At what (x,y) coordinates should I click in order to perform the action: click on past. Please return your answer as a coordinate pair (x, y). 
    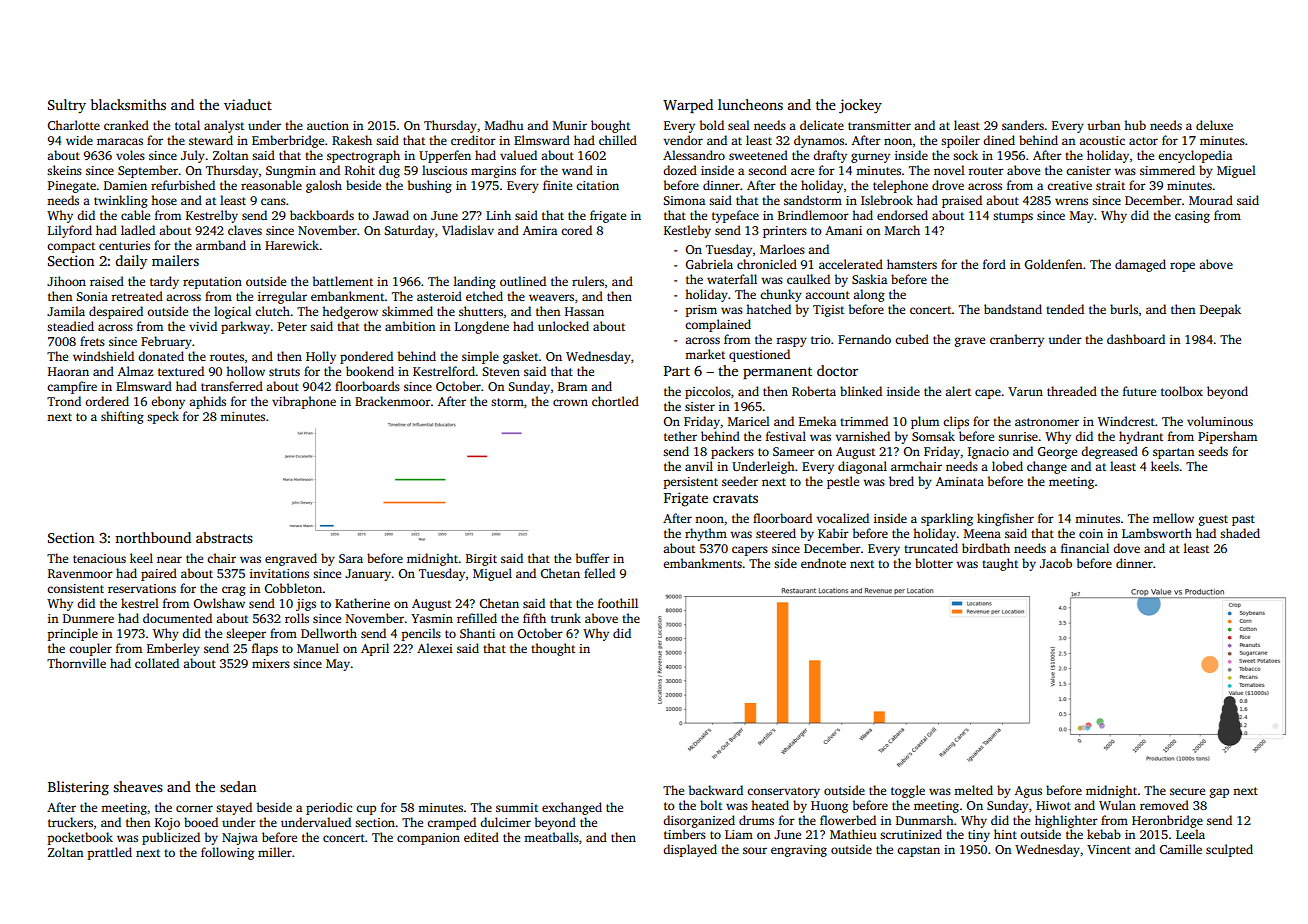
    Looking at the image, I should click on (1243, 520).
